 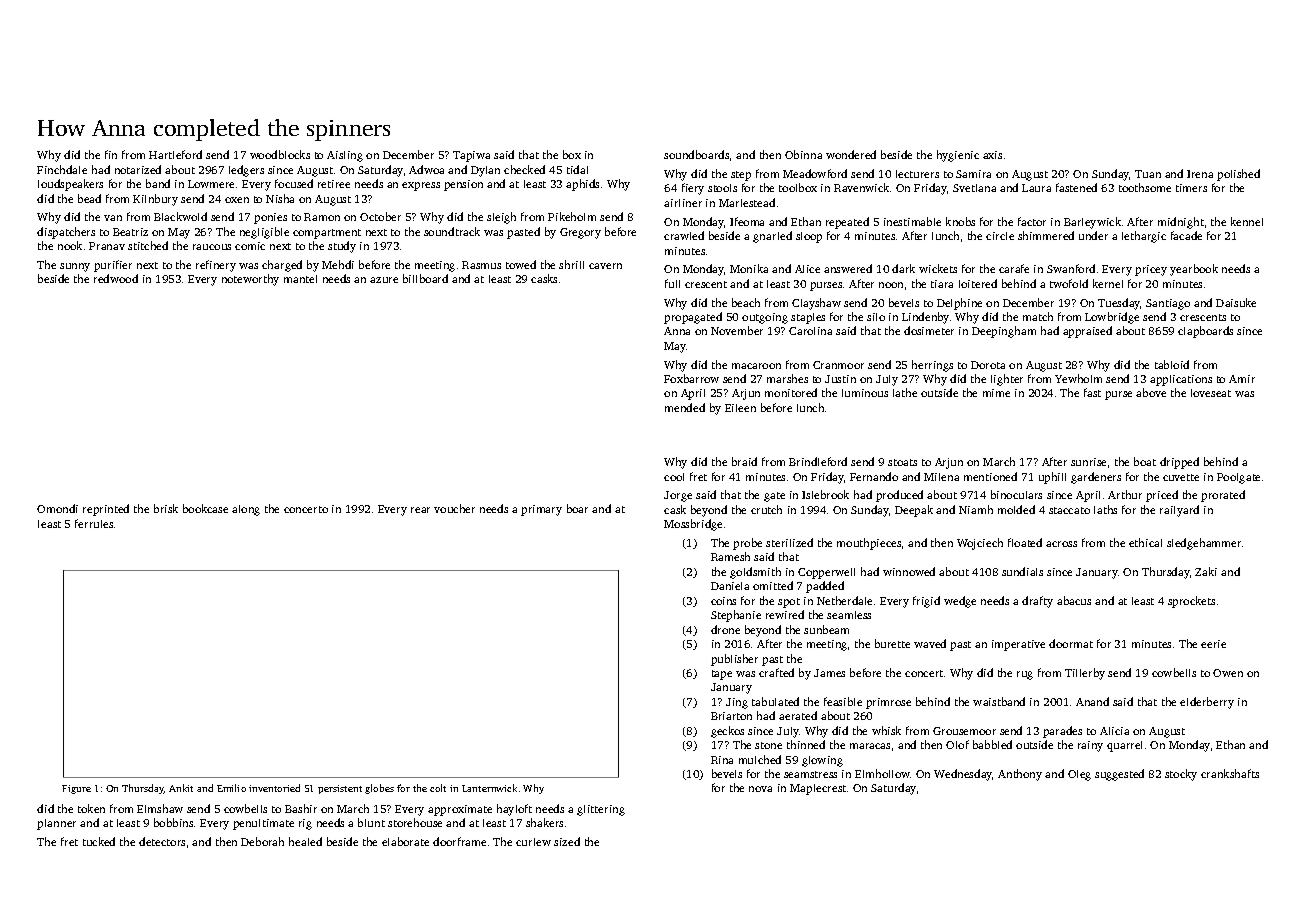 What do you see at coordinates (1211, 393) in the screenshot?
I see `loveseat` at bounding box center [1211, 393].
